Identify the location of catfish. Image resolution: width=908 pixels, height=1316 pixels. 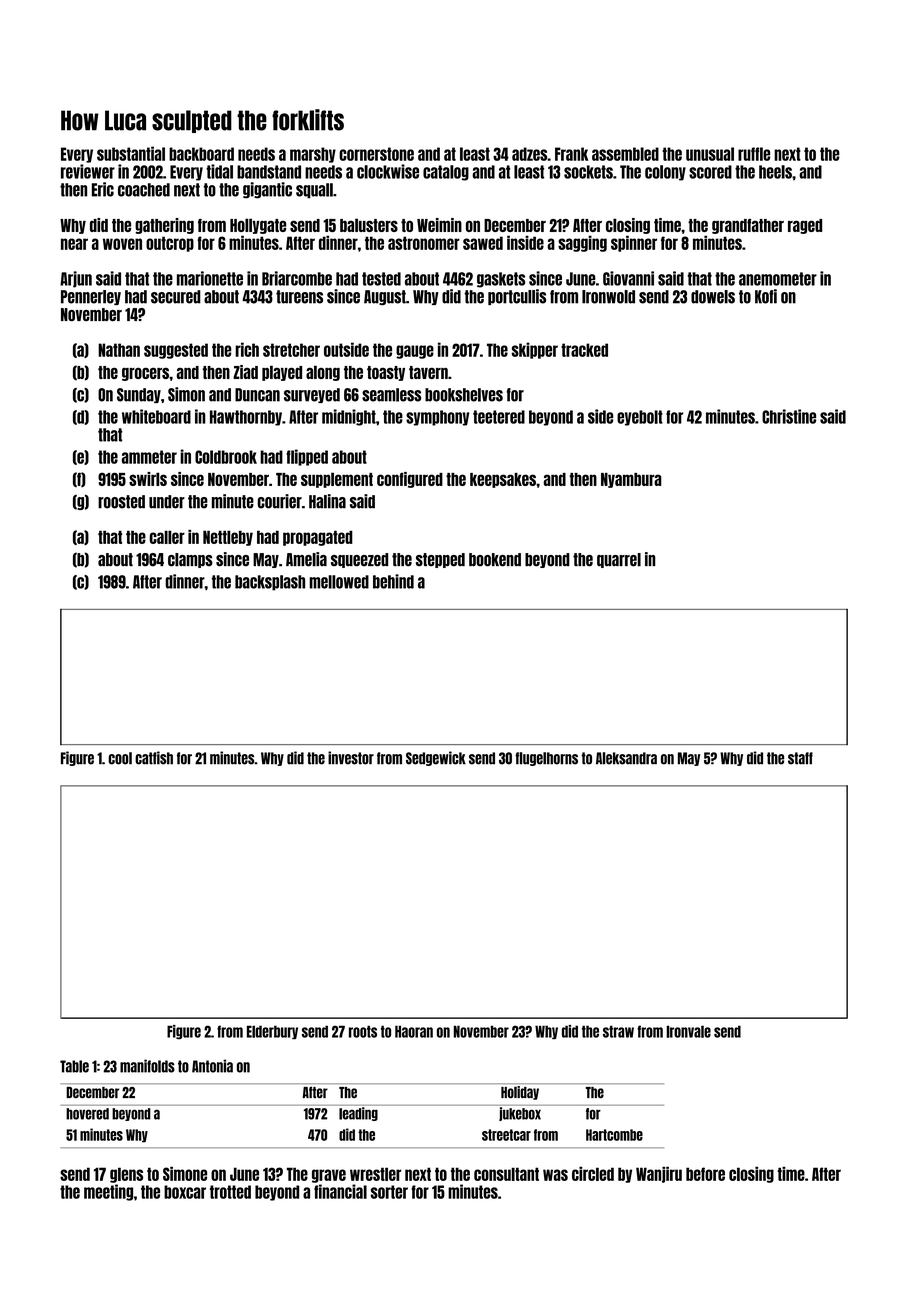
(154, 758).
